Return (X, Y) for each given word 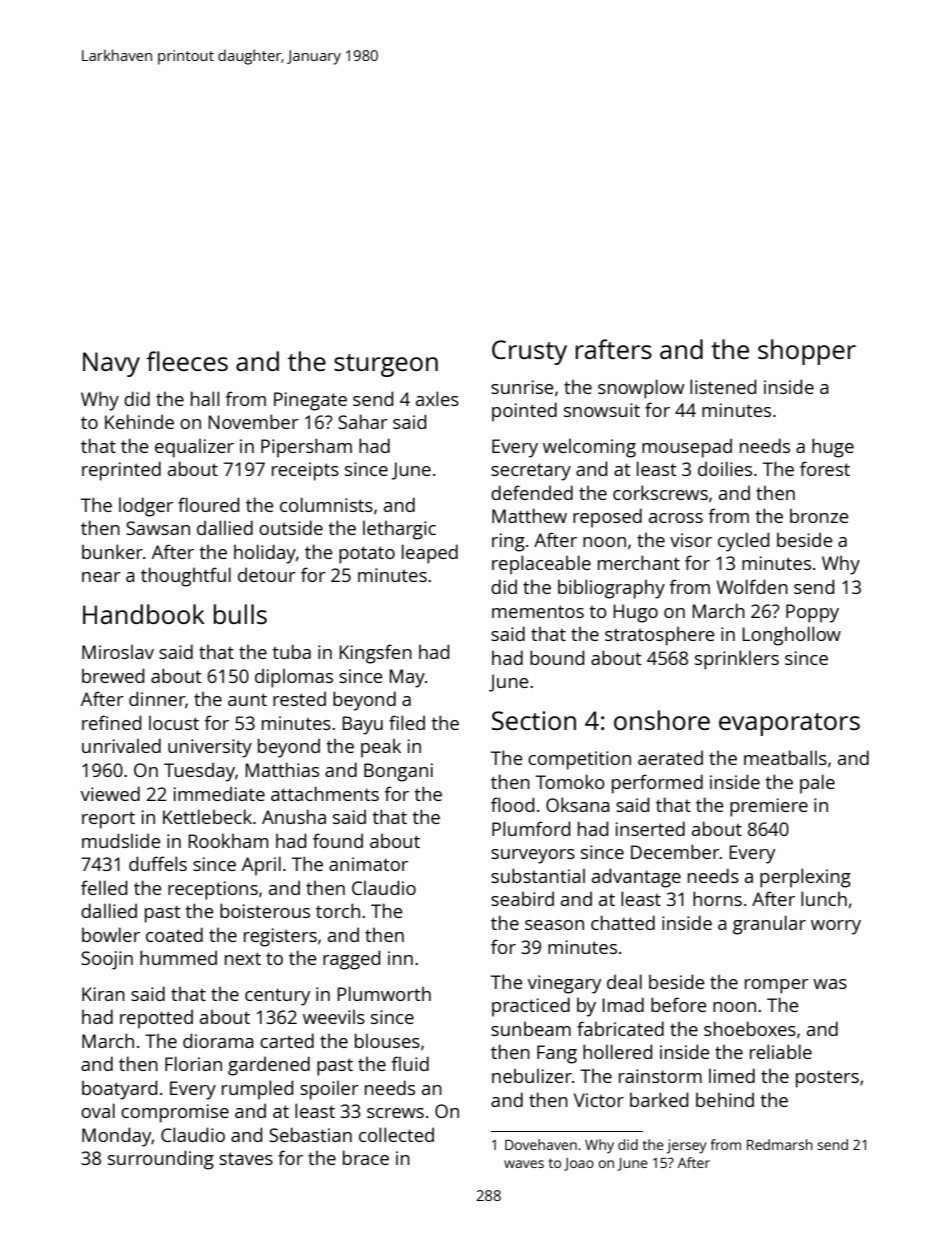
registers (280, 937)
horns (717, 898)
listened (723, 386)
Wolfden (752, 586)
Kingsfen (375, 654)
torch (338, 910)
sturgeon (386, 365)
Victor (599, 1100)
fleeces (187, 361)
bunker (112, 551)
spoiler (329, 1090)
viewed (110, 793)
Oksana (578, 804)
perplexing (805, 878)
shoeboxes (750, 1028)
